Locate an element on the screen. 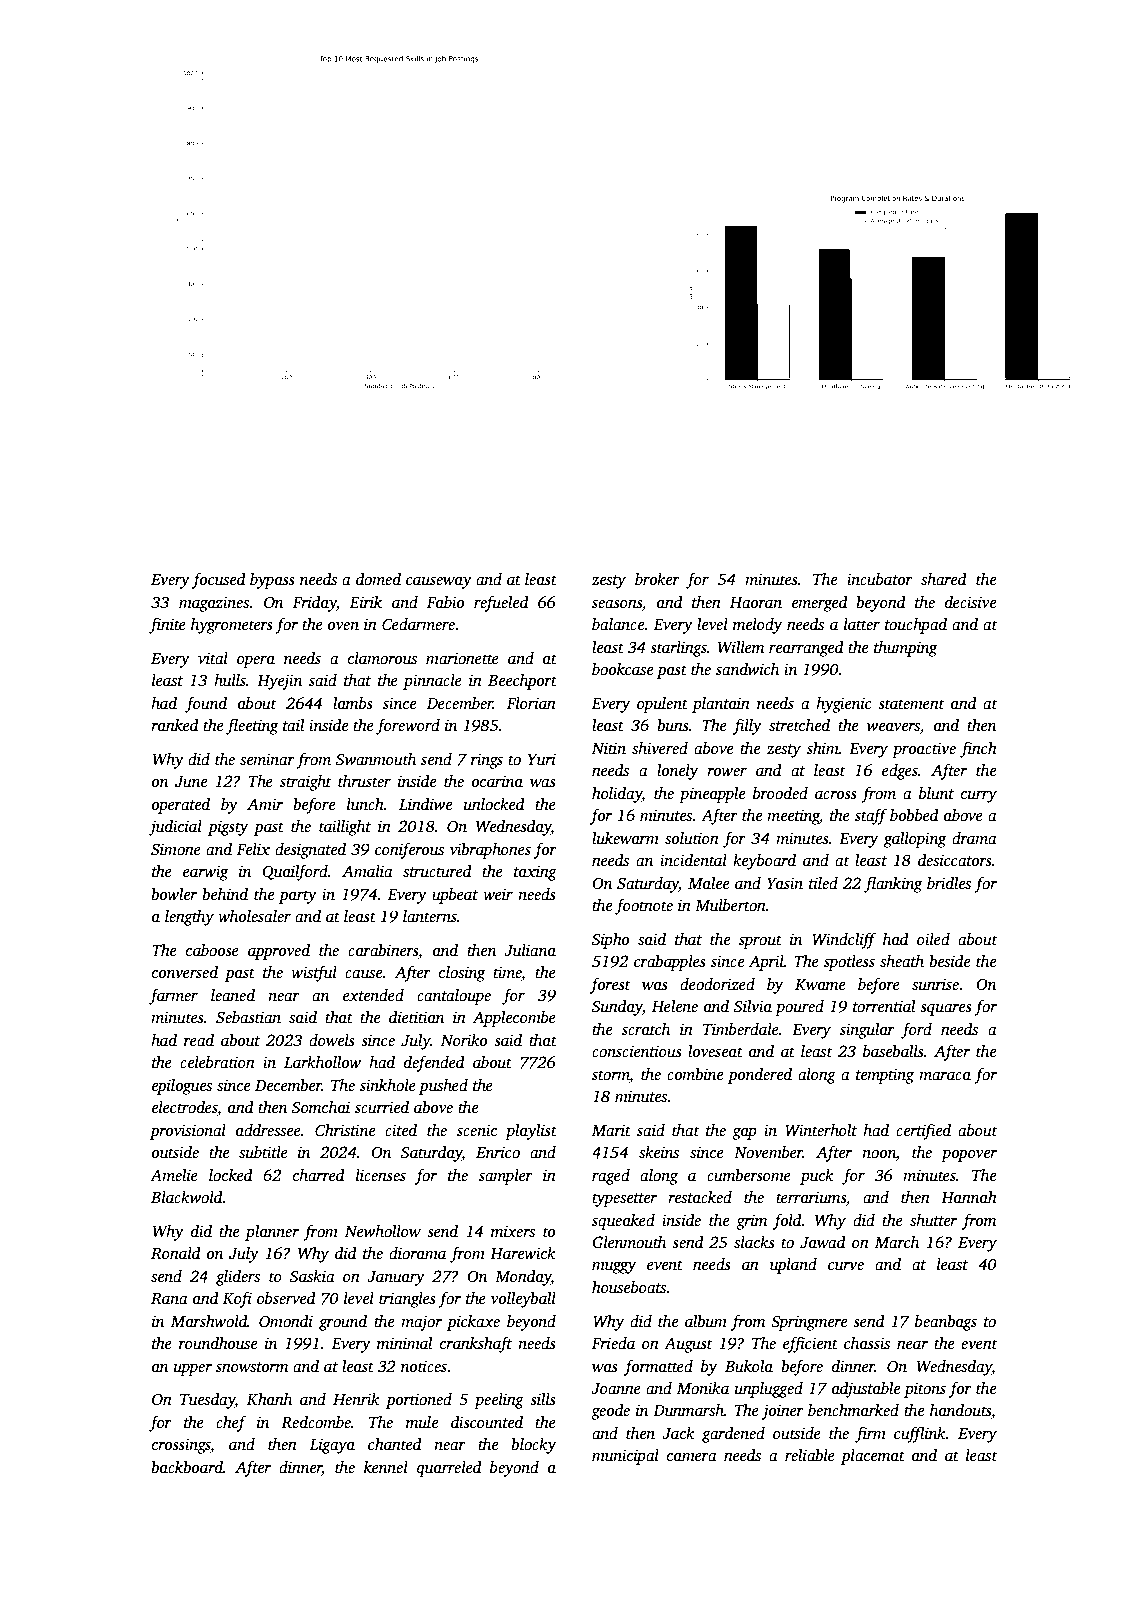 The height and width of the screenshot is (1624, 1148). shared is located at coordinates (944, 579).
